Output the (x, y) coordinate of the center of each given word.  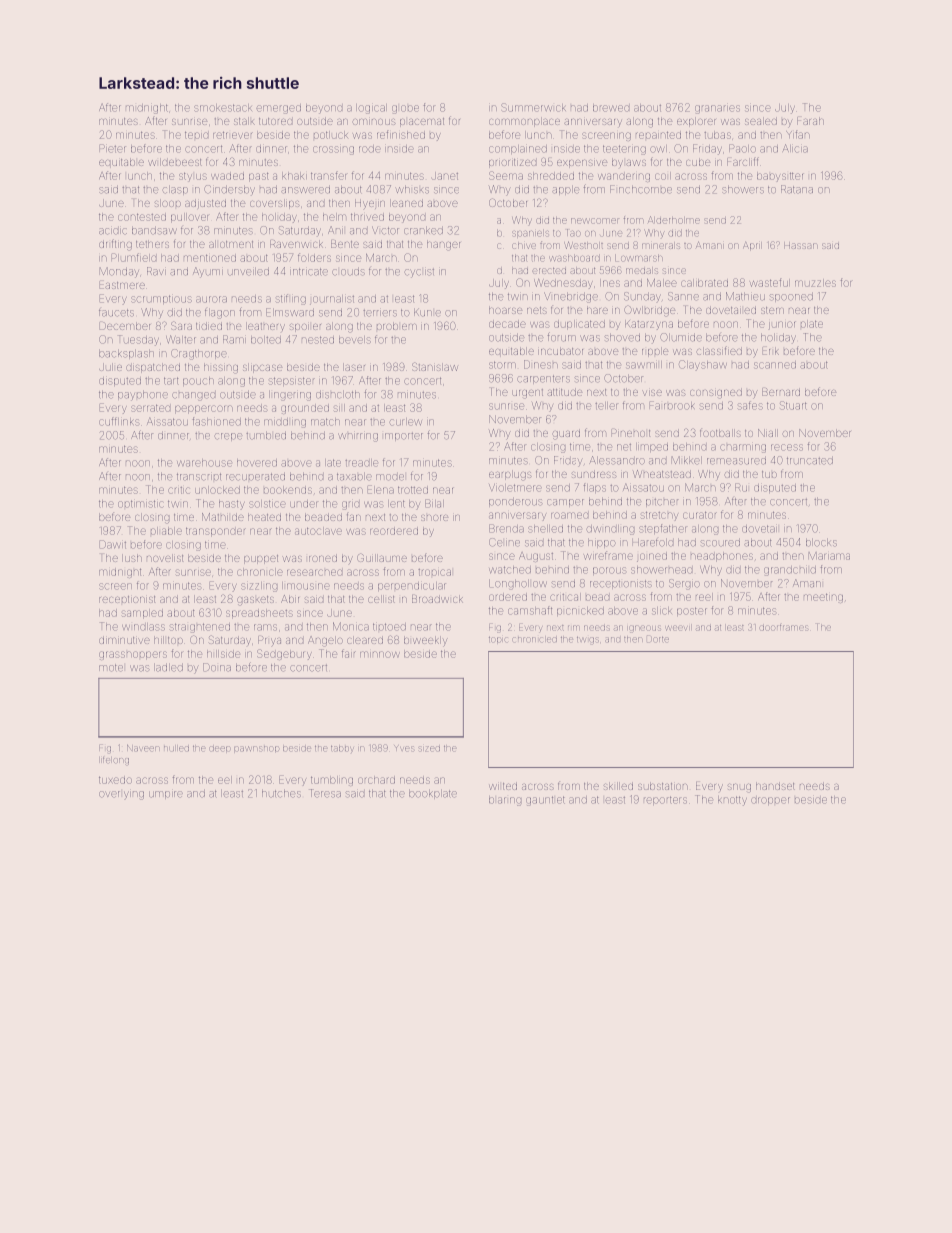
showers (743, 190)
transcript (199, 477)
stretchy (659, 516)
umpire (166, 795)
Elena (381, 489)
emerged (278, 109)
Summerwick (533, 107)
